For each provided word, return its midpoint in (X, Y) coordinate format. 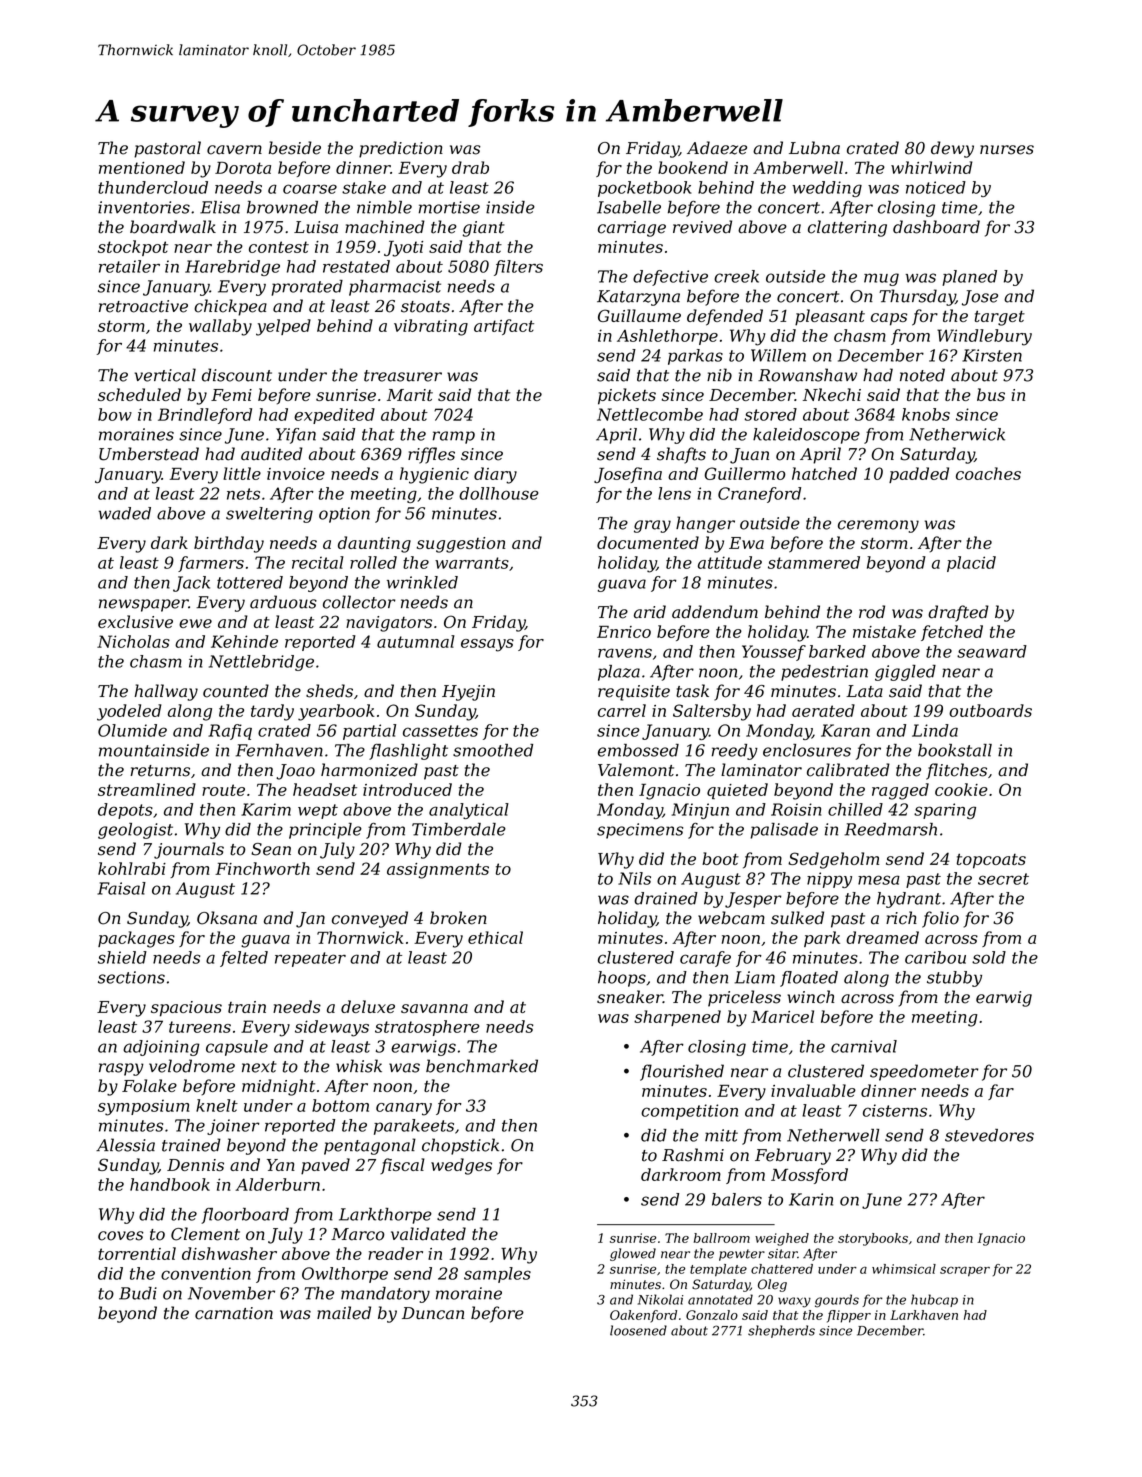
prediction (401, 149)
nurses (1007, 150)
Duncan (433, 1313)
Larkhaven (924, 1315)
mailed (344, 1313)
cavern (234, 150)
